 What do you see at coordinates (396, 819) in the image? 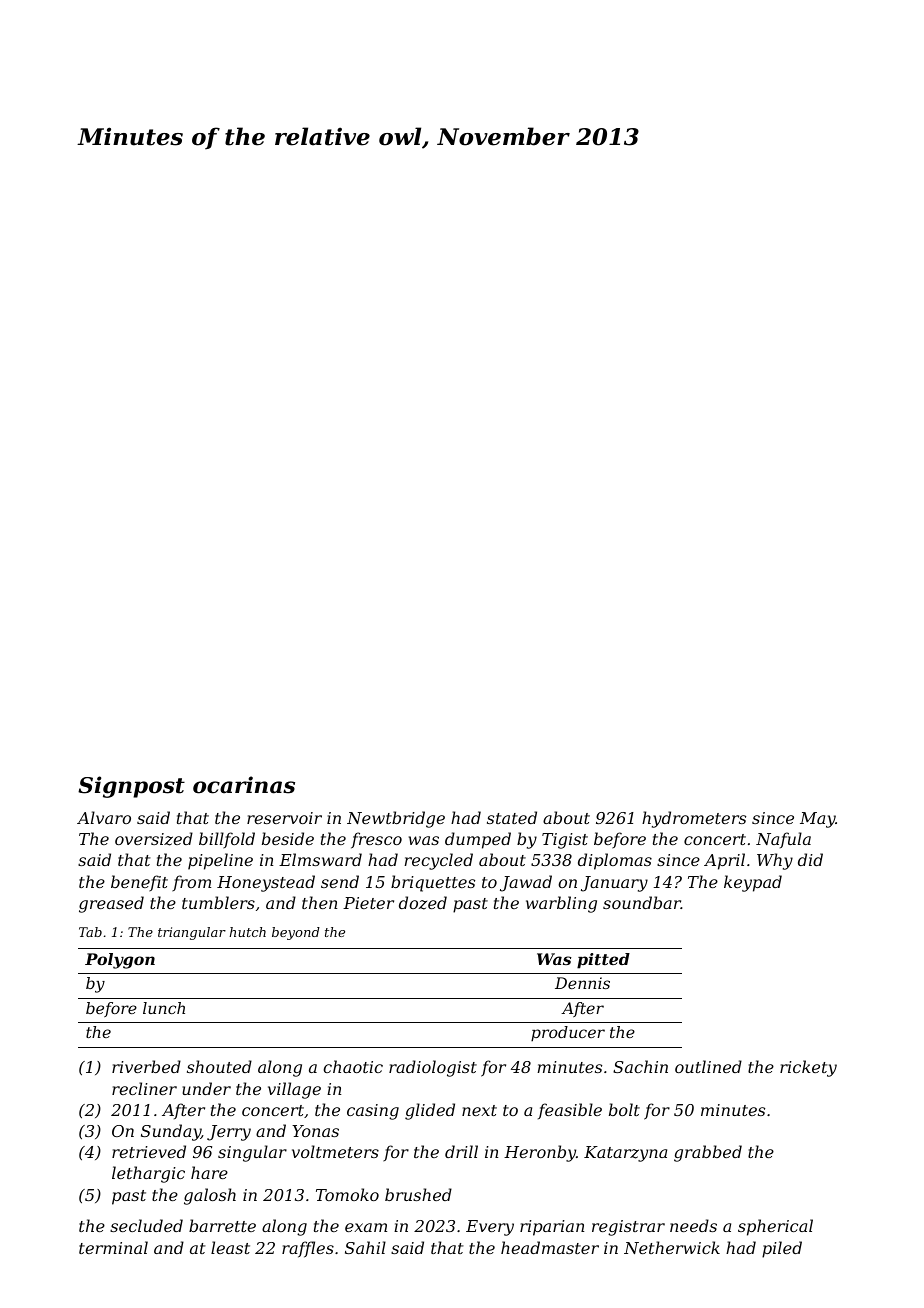
I see `Newtbridge` at bounding box center [396, 819].
